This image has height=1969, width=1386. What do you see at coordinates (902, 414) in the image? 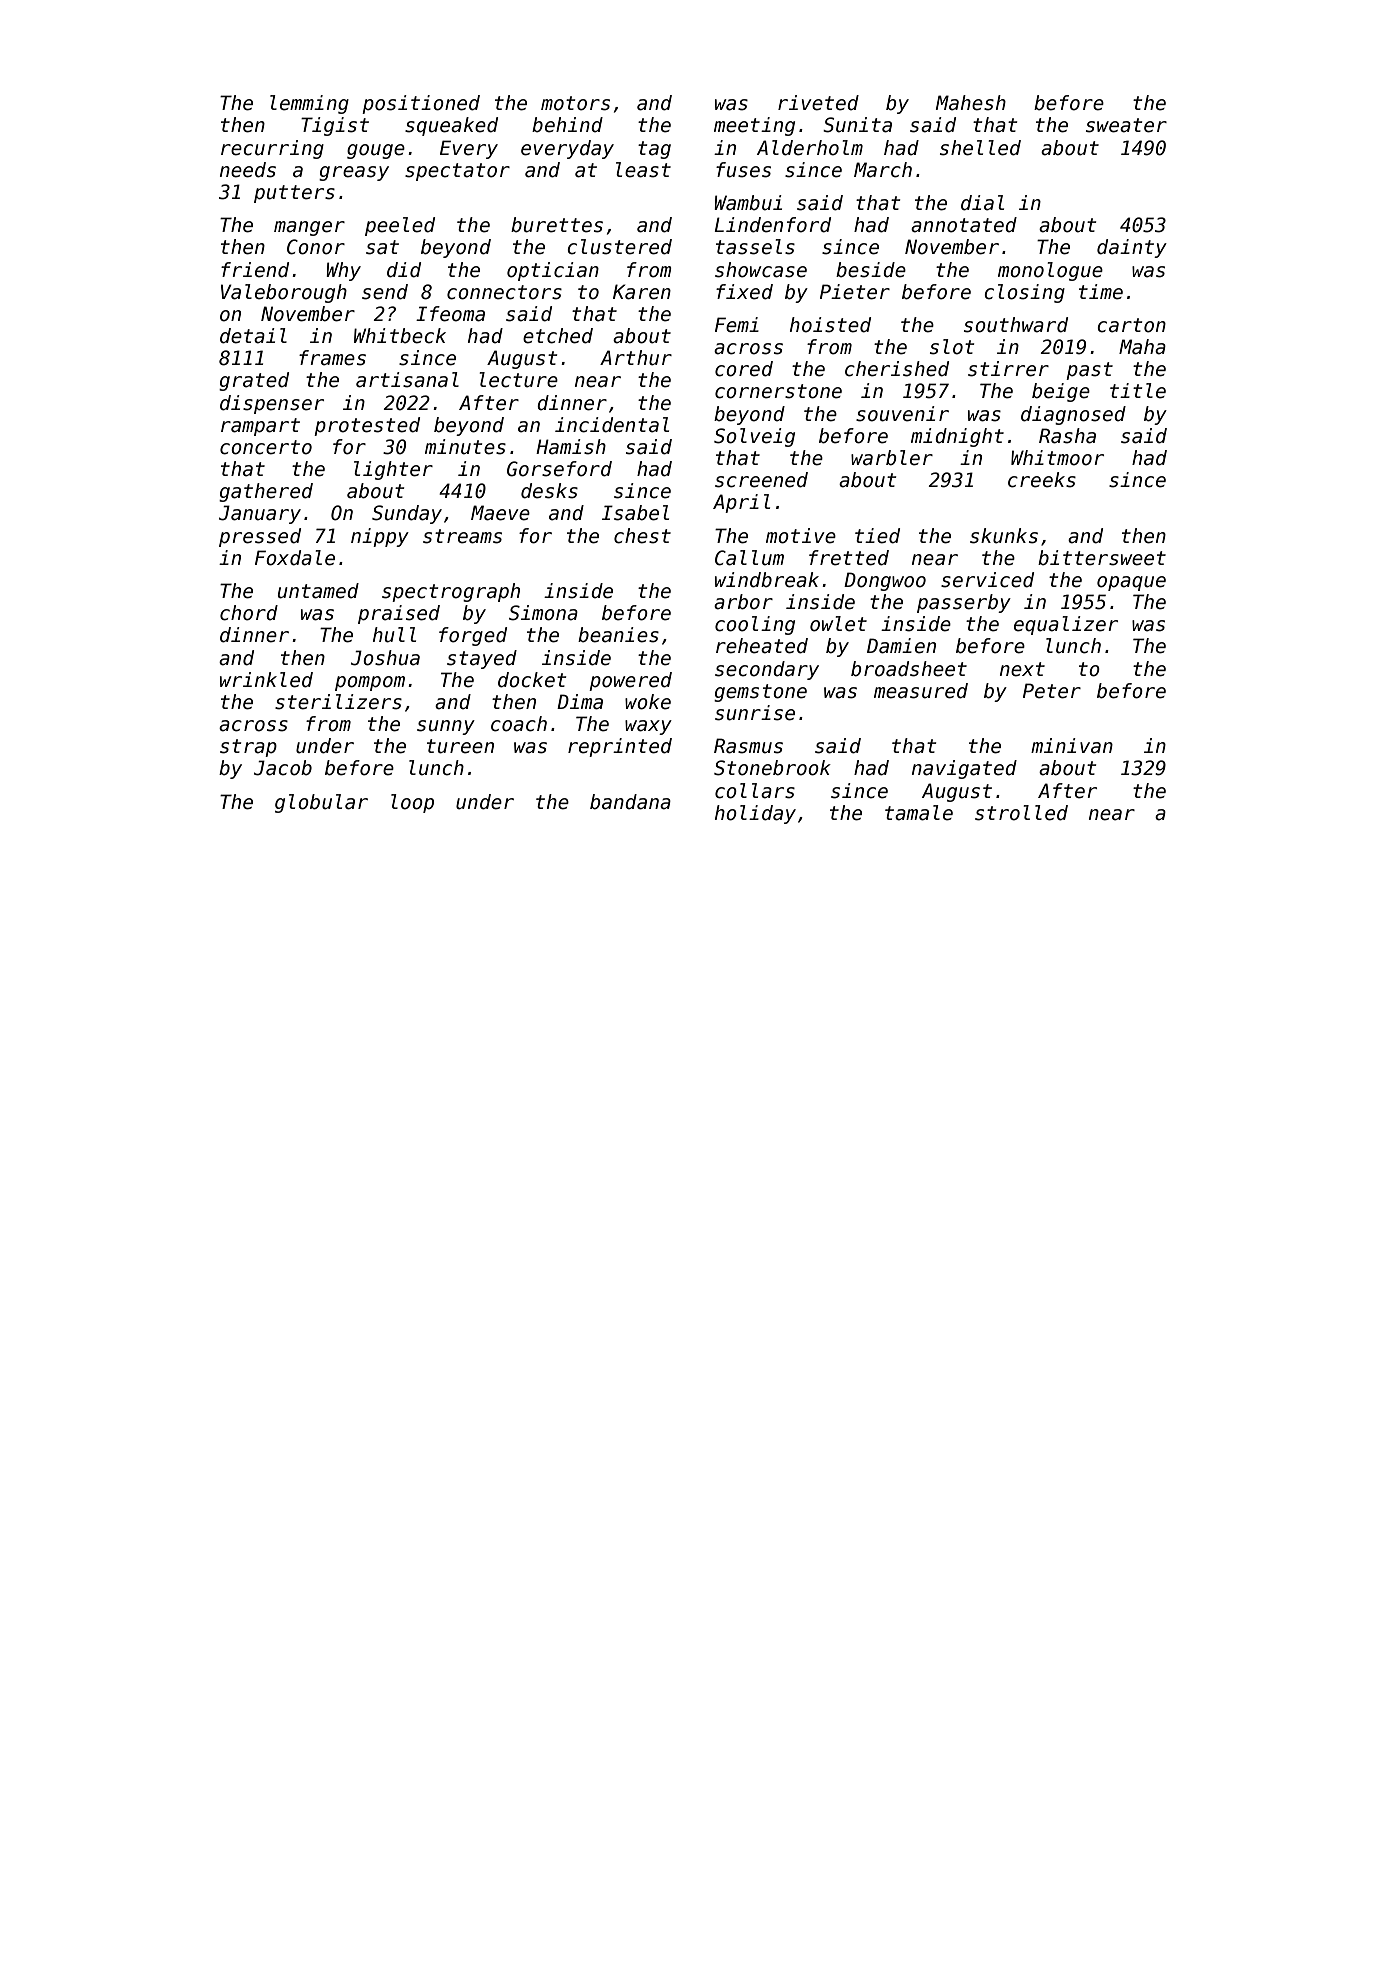
I see `souvenir` at bounding box center [902, 414].
